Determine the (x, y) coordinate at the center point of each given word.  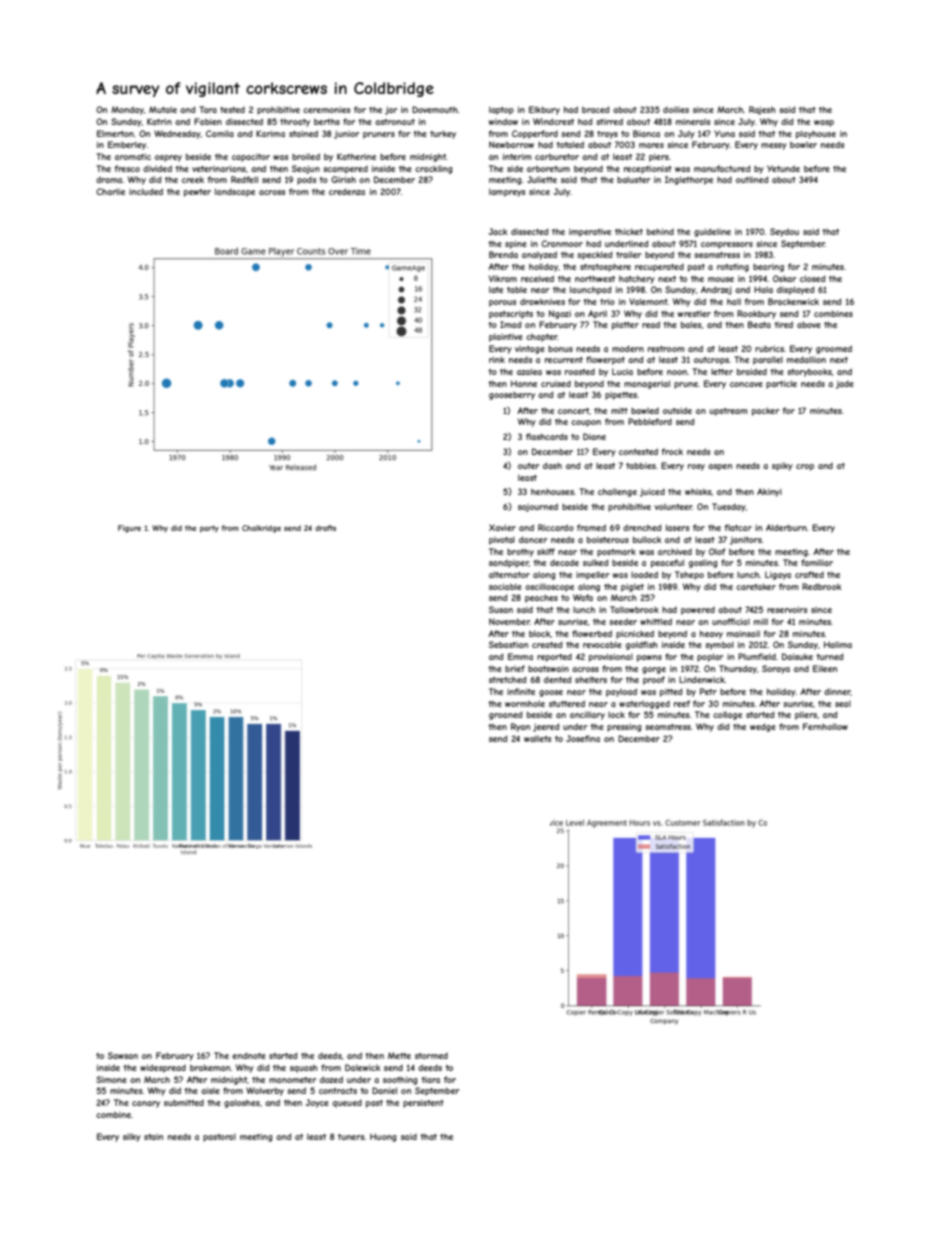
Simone (111, 1079)
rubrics (769, 348)
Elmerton (115, 133)
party (209, 529)
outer (528, 466)
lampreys (507, 192)
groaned (505, 715)
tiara (430, 1080)
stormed (431, 1056)
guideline (712, 232)
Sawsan (123, 1055)
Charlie (110, 191)
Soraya (776, 669)
